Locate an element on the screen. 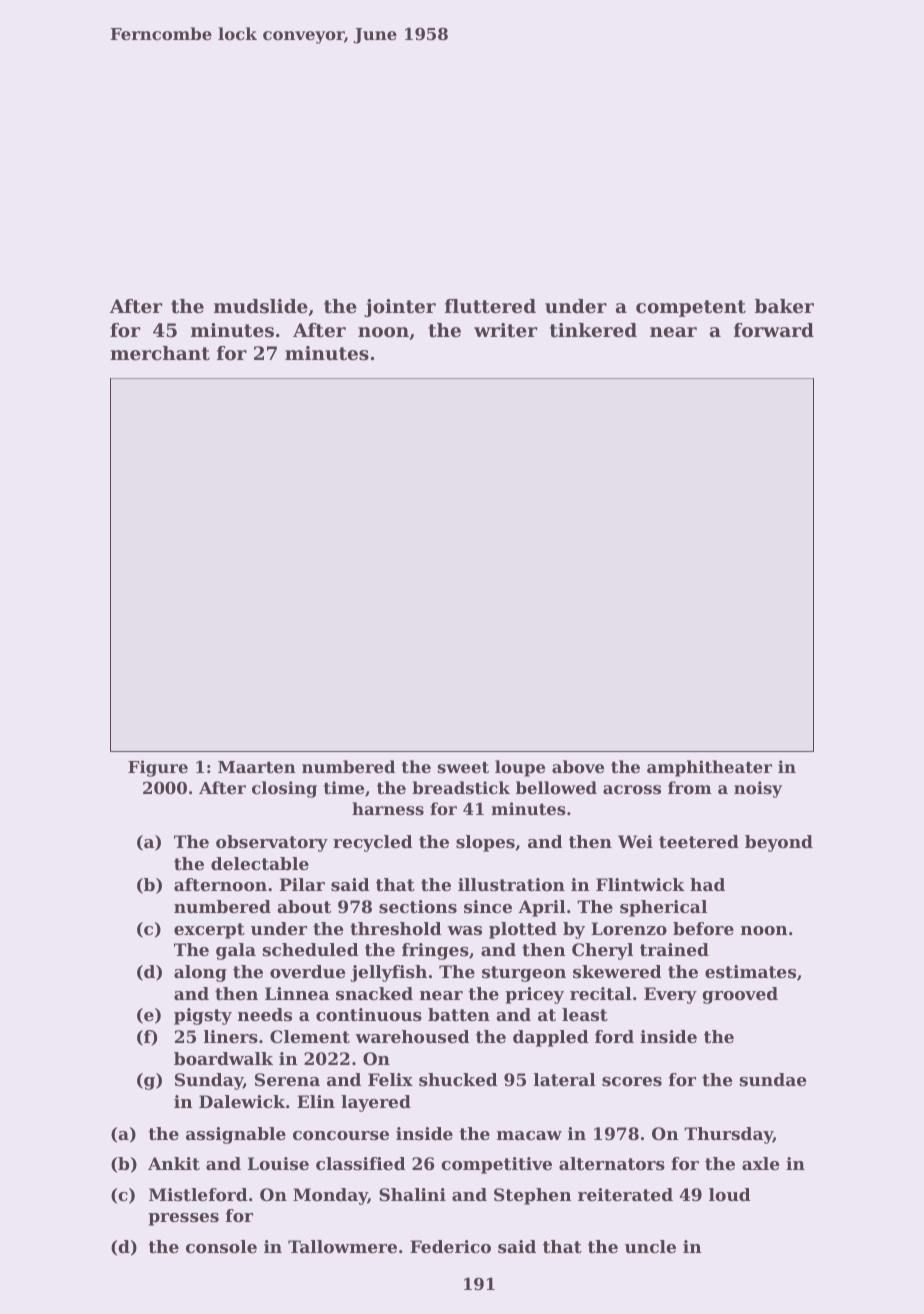  estimates is located at coordinates (750, 971).
